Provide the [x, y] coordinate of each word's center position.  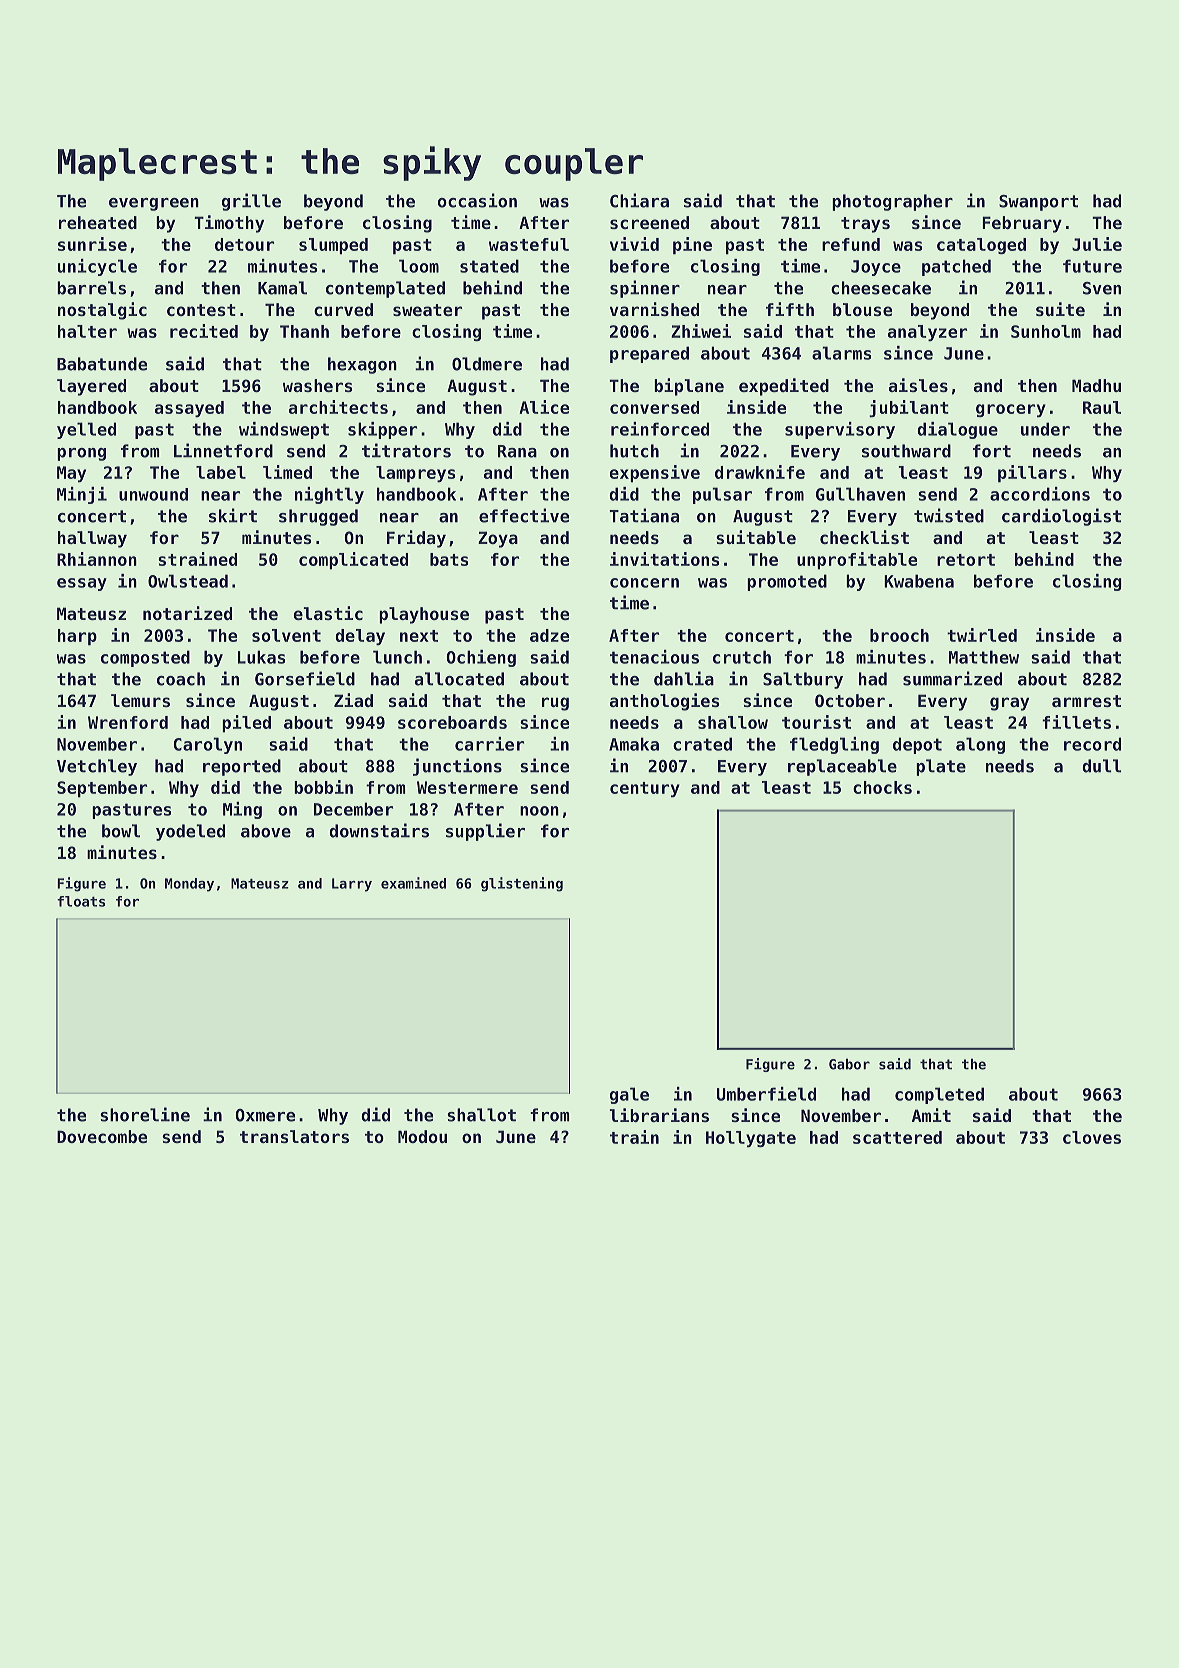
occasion [477, 200]
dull [1101, 766]
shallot [481, 1115]
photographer [892, 202]
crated [702, 744]
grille [251, 202]
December [353, 809]
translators [294, 1136]
